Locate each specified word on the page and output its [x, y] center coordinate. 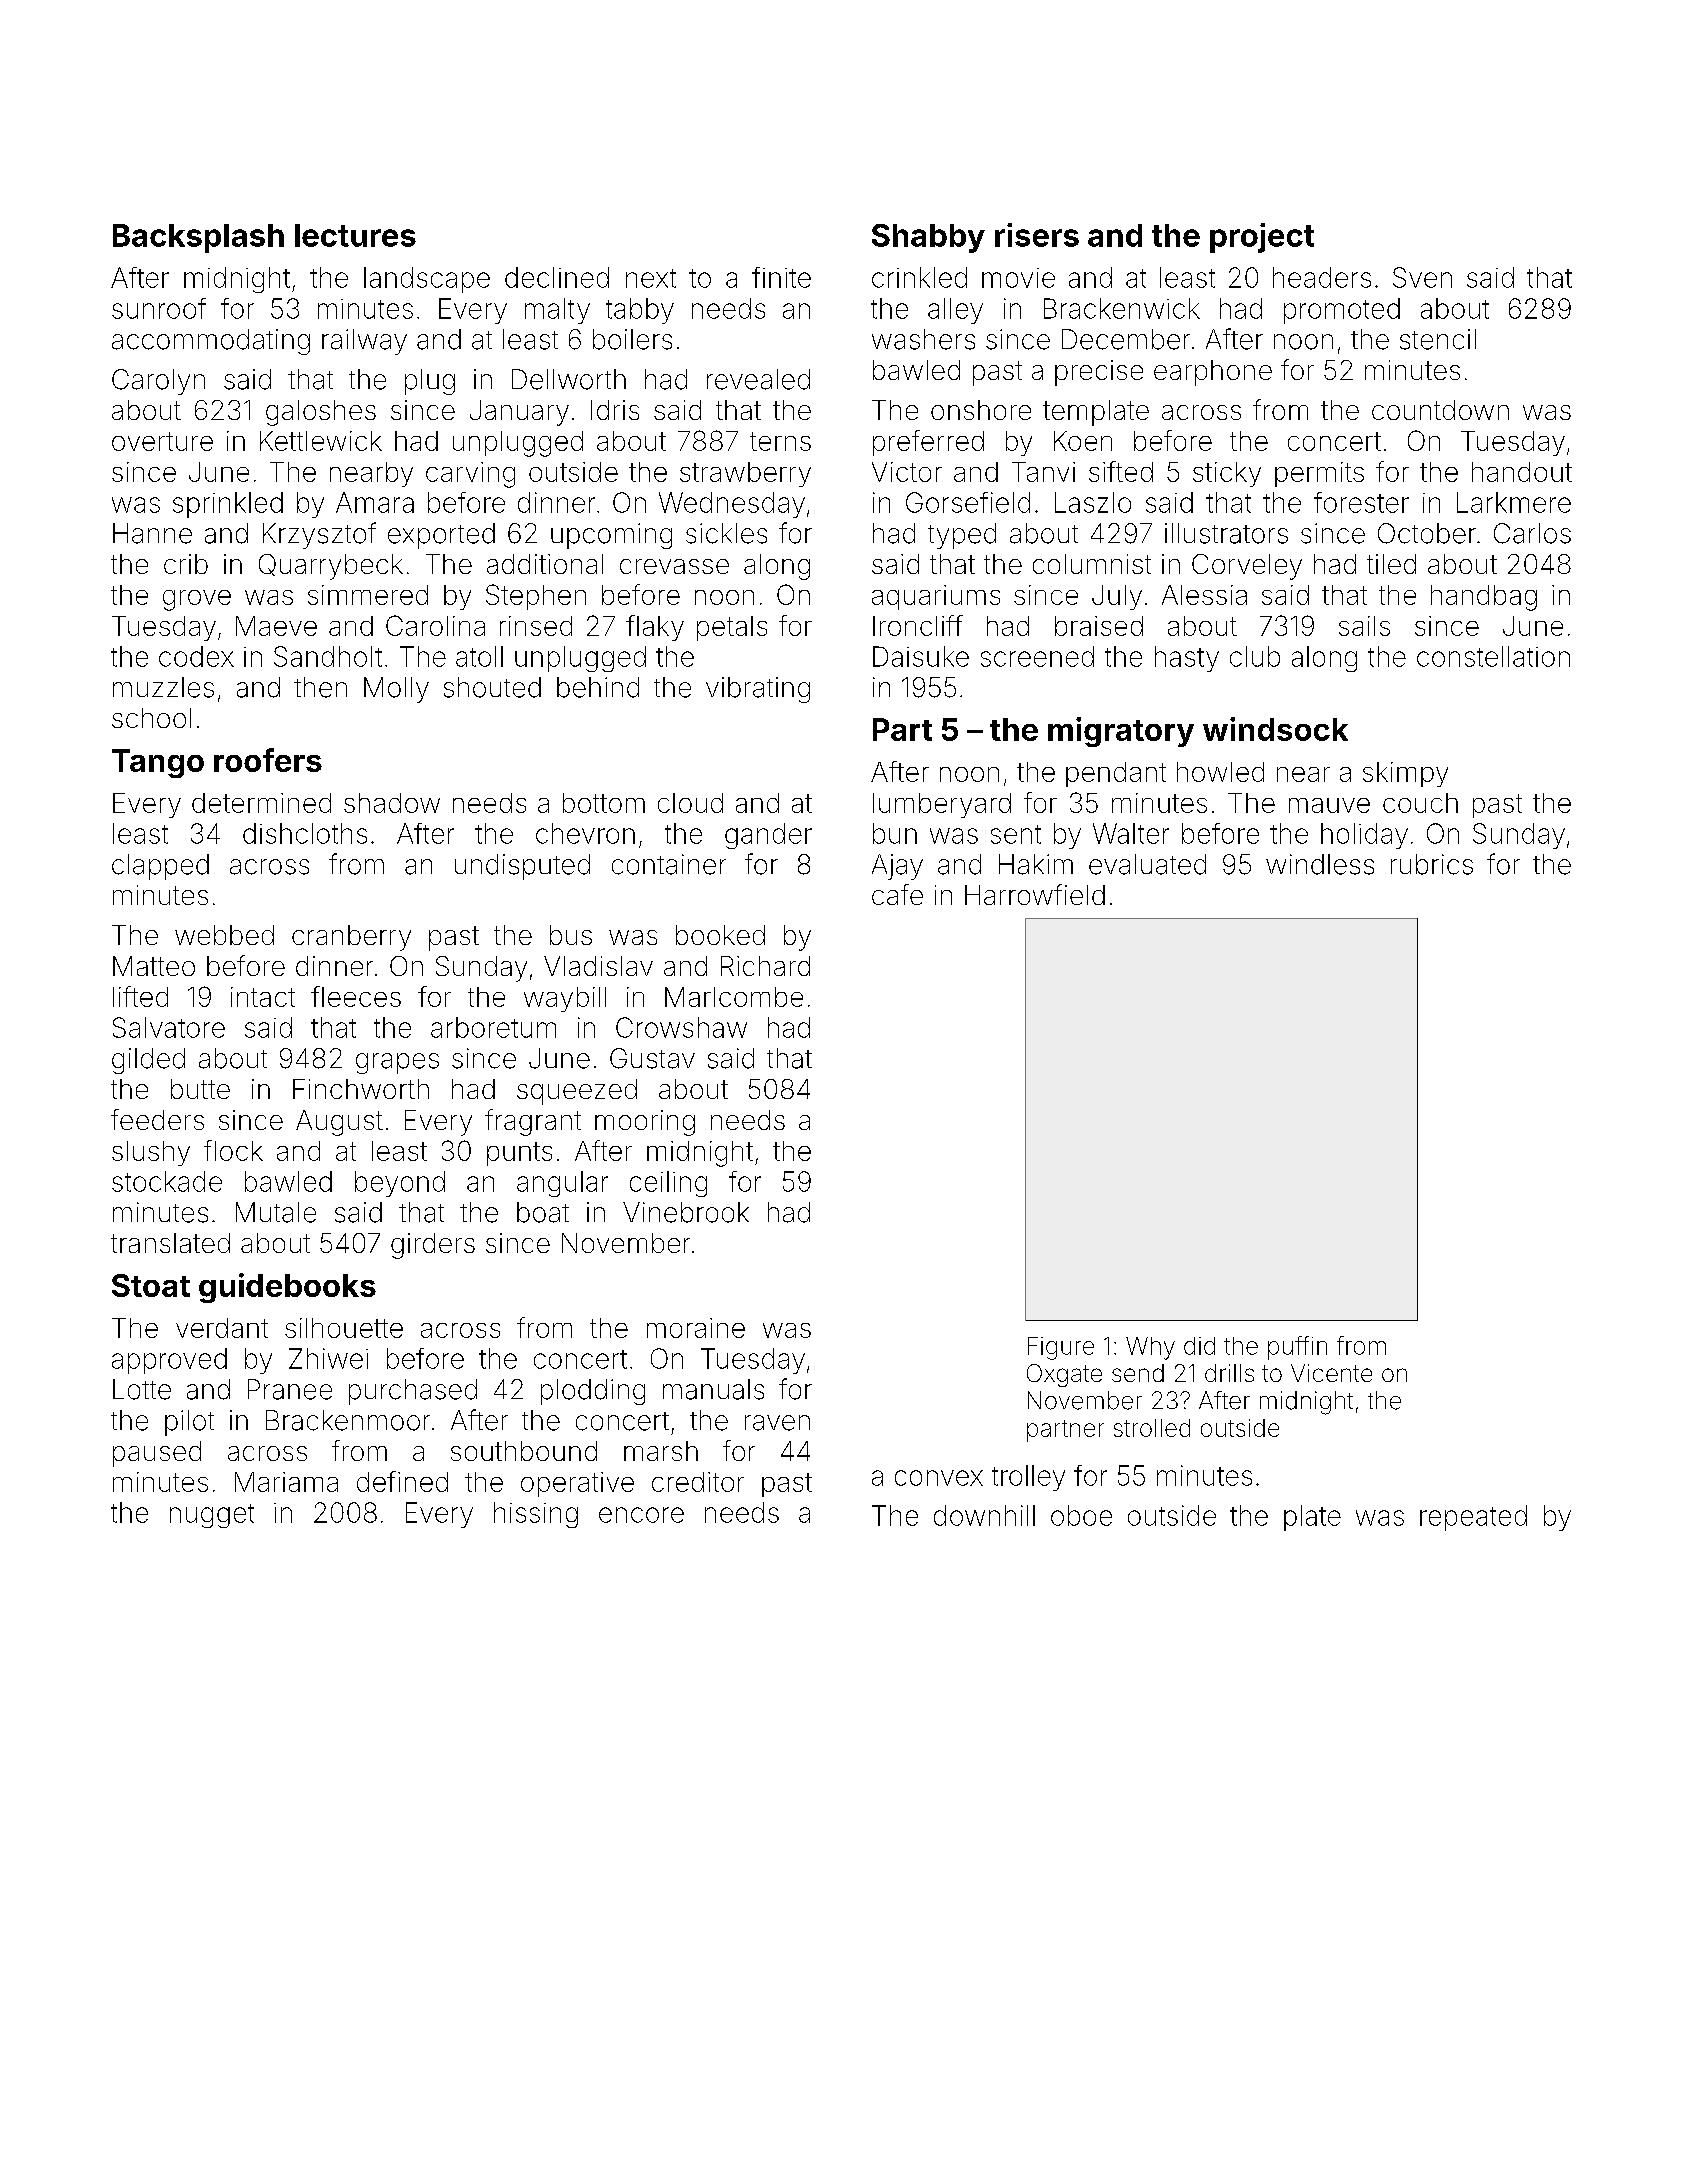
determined [261, 803]
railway [364, 342]
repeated [1473, 1518]
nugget [212, 1516]
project [1262, 238]
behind [598, 687]
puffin [1297, 1348]
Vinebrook [686, 1212]
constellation [1493, 656]
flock [233, 1150]
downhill [984, 1515]
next [651, 278]
